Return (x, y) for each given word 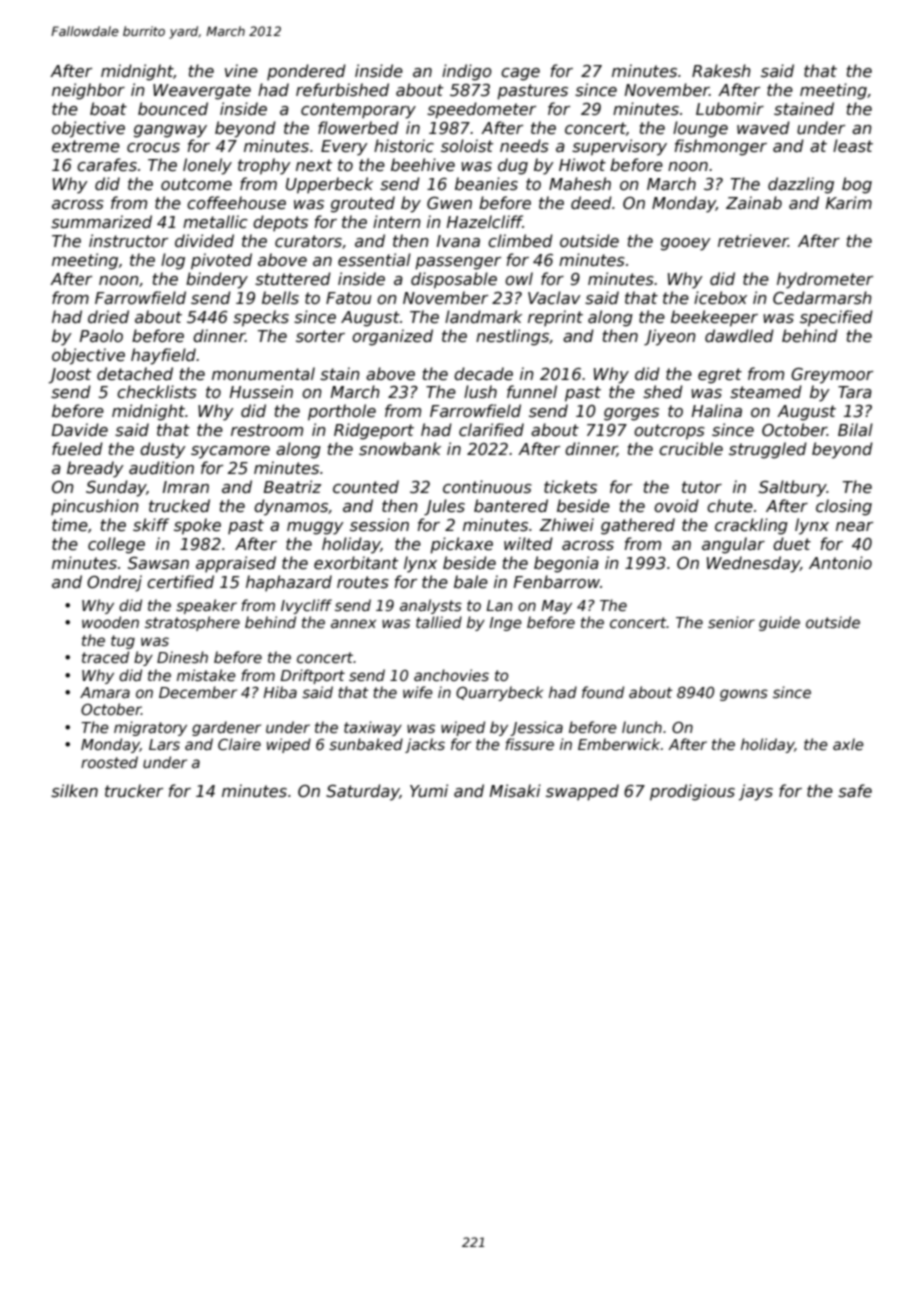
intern (397, 221)
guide (779, 623)
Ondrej (114, 583)
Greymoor (832, 376)
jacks (425, 745)
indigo (467, 72)
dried (108, 317)
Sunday (116, 488)
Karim (849, 202)
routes (363, 582)
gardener (226, 728)
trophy (264, 166)
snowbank (400, 449)
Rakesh (721, 71)
